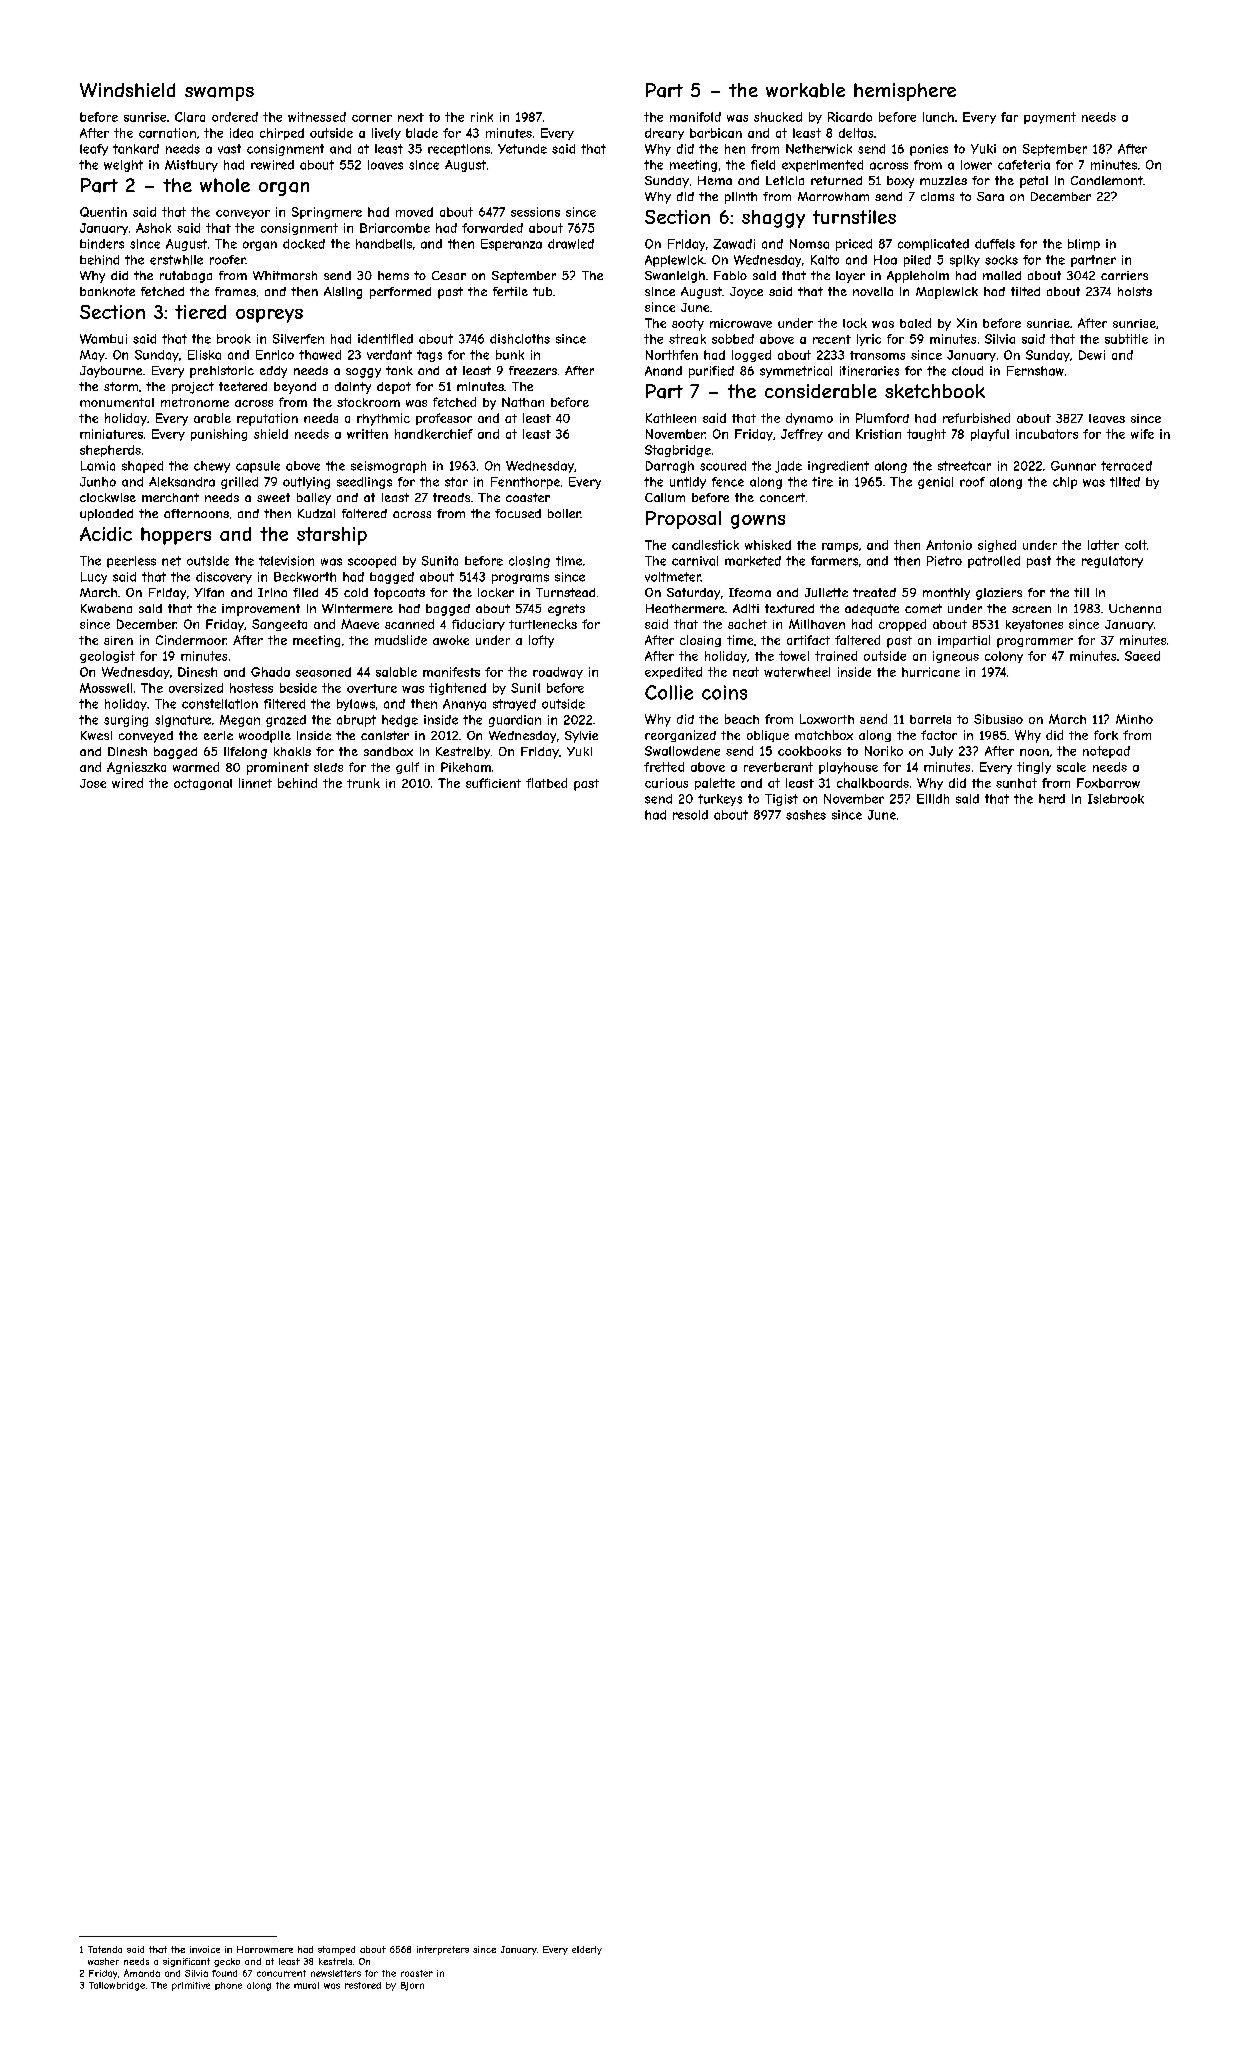  I want to click on Tallowbridge, so click(117, 1986).
